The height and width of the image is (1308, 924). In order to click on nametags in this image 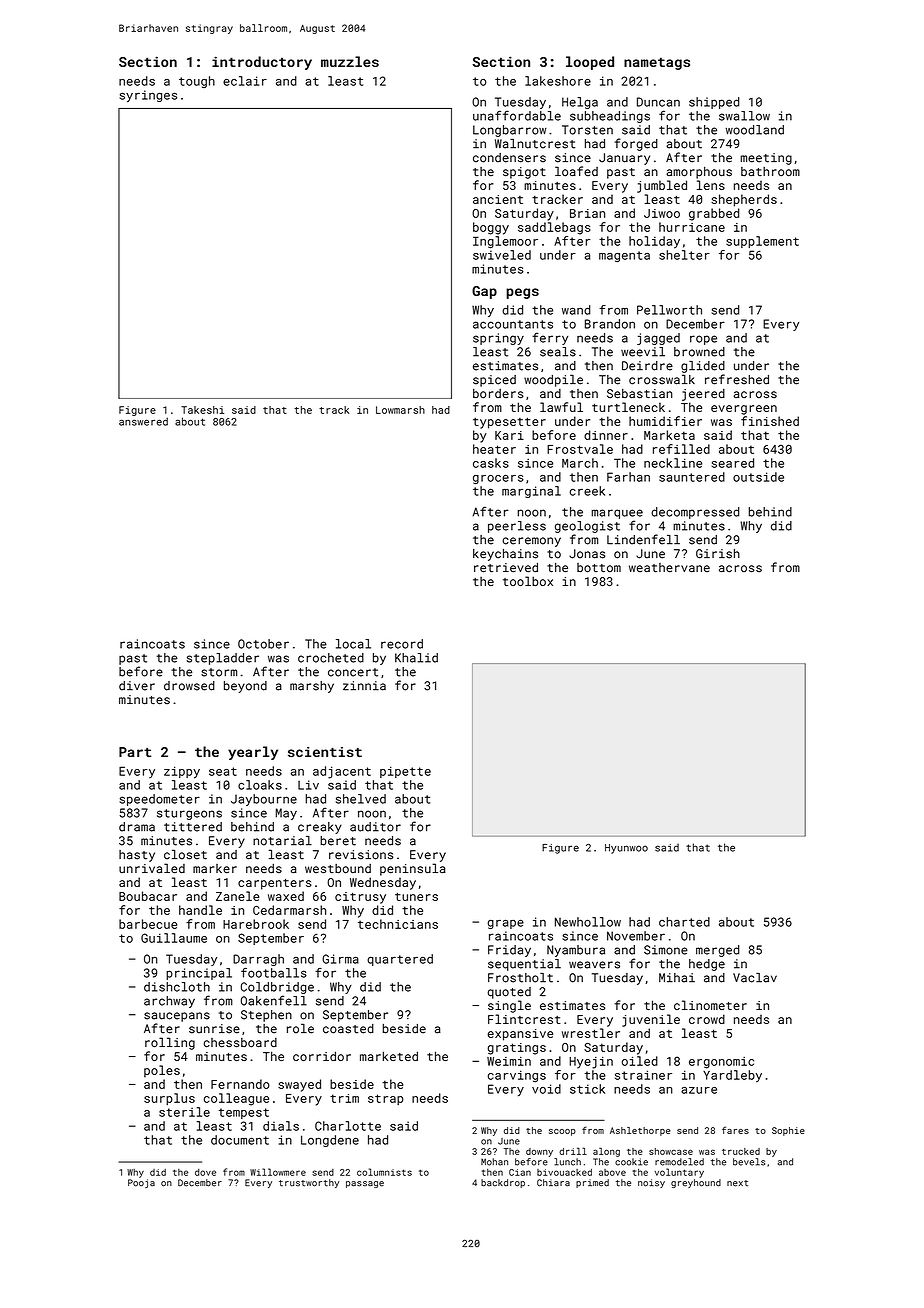, I will do `click(657, 63)`.
